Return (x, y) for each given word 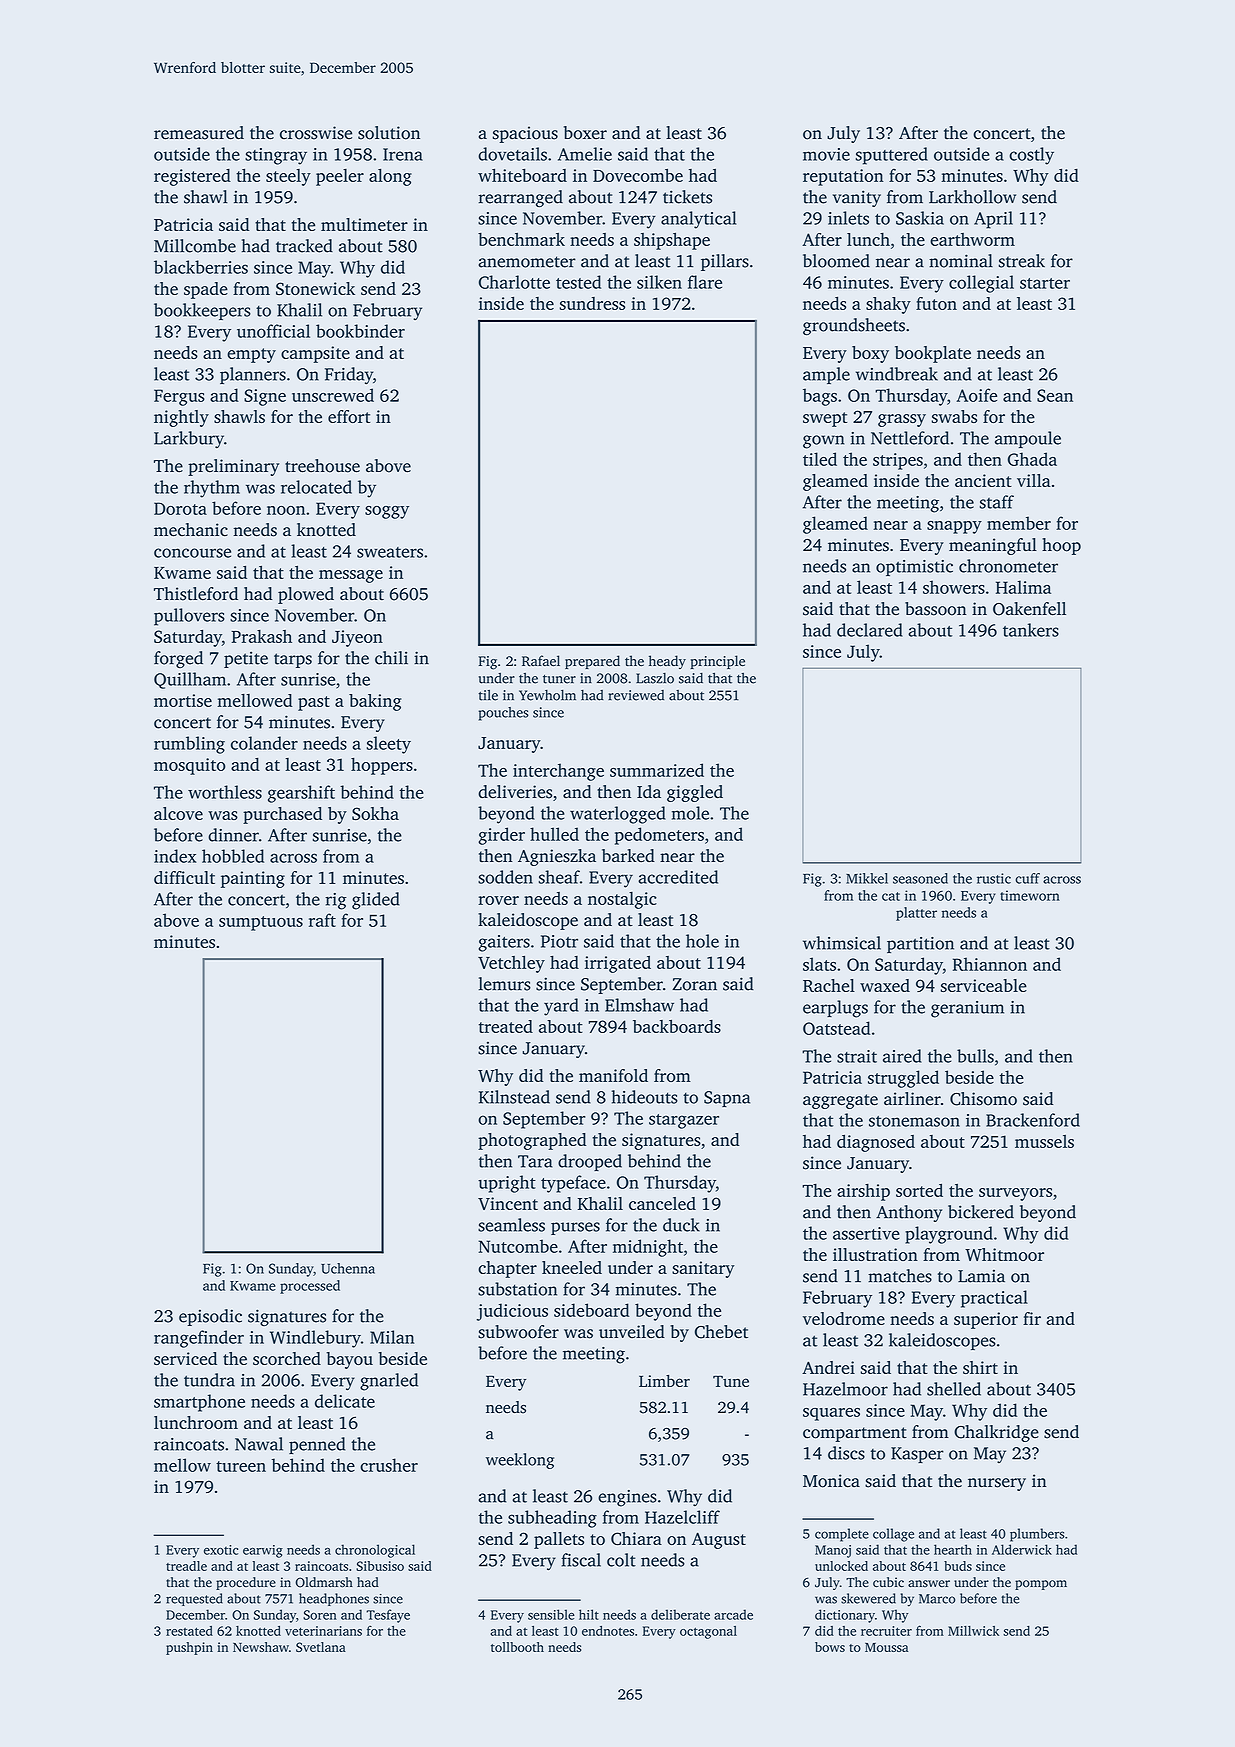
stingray (276, 156)
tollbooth (517, 1647)
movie (826, 154)
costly (1031, 156)
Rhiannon (990, 964)
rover (498, 900)
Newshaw (261, 1647)
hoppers (382, 766)
